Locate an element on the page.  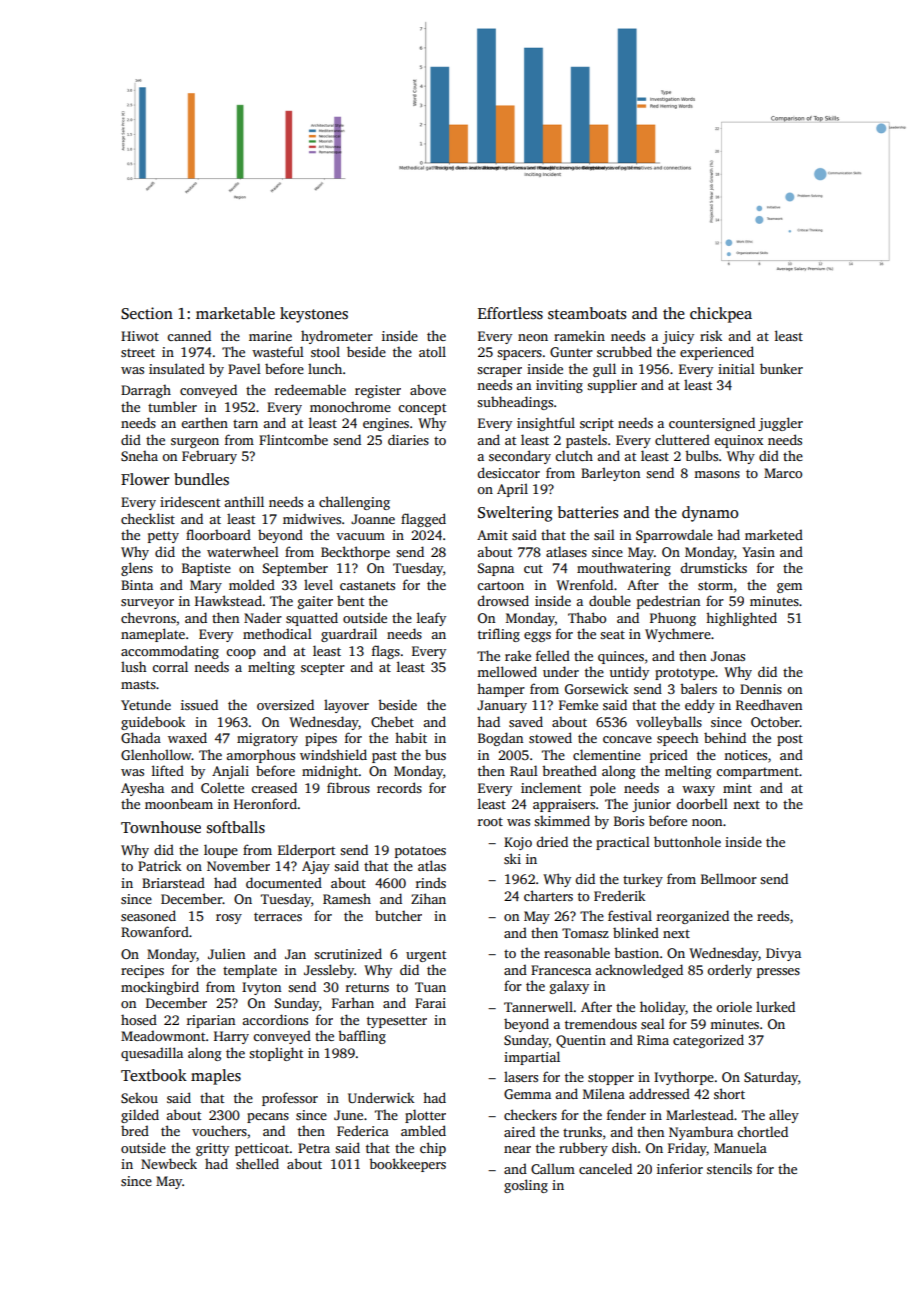
bunker is located at coordinates (781, 368).
